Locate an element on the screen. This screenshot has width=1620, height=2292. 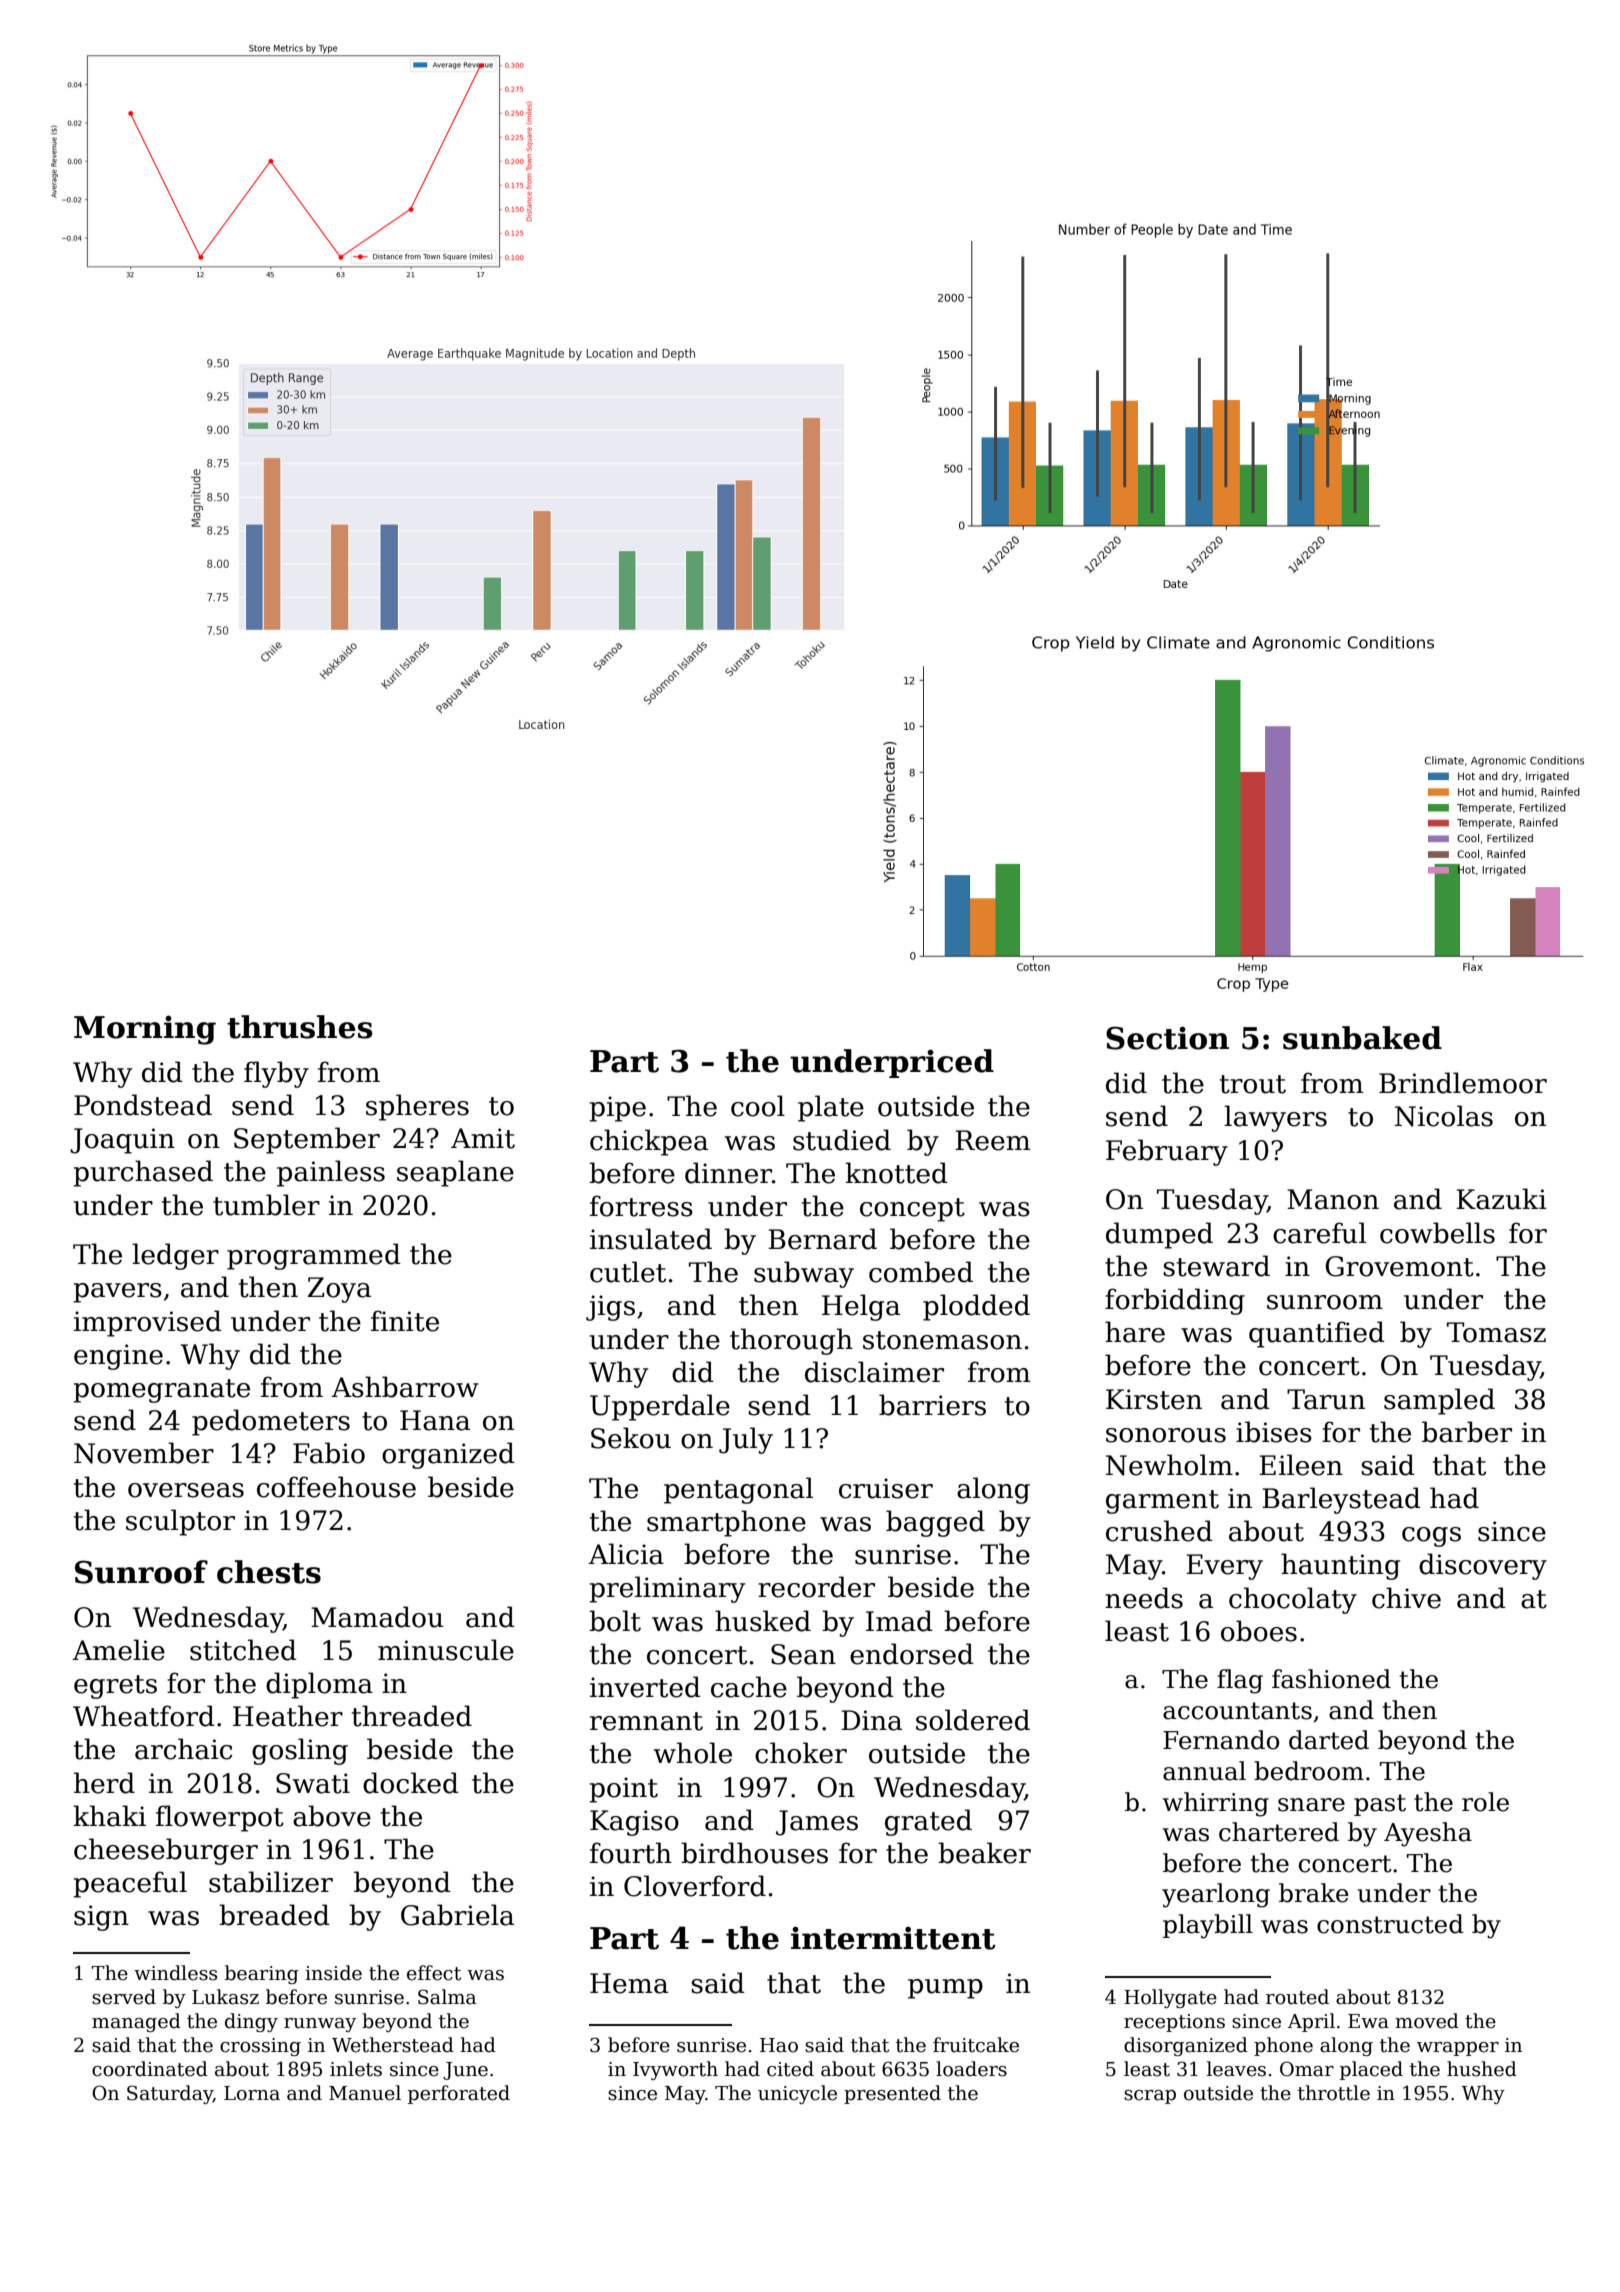
archaic is located at coordinates (183, 1749).
